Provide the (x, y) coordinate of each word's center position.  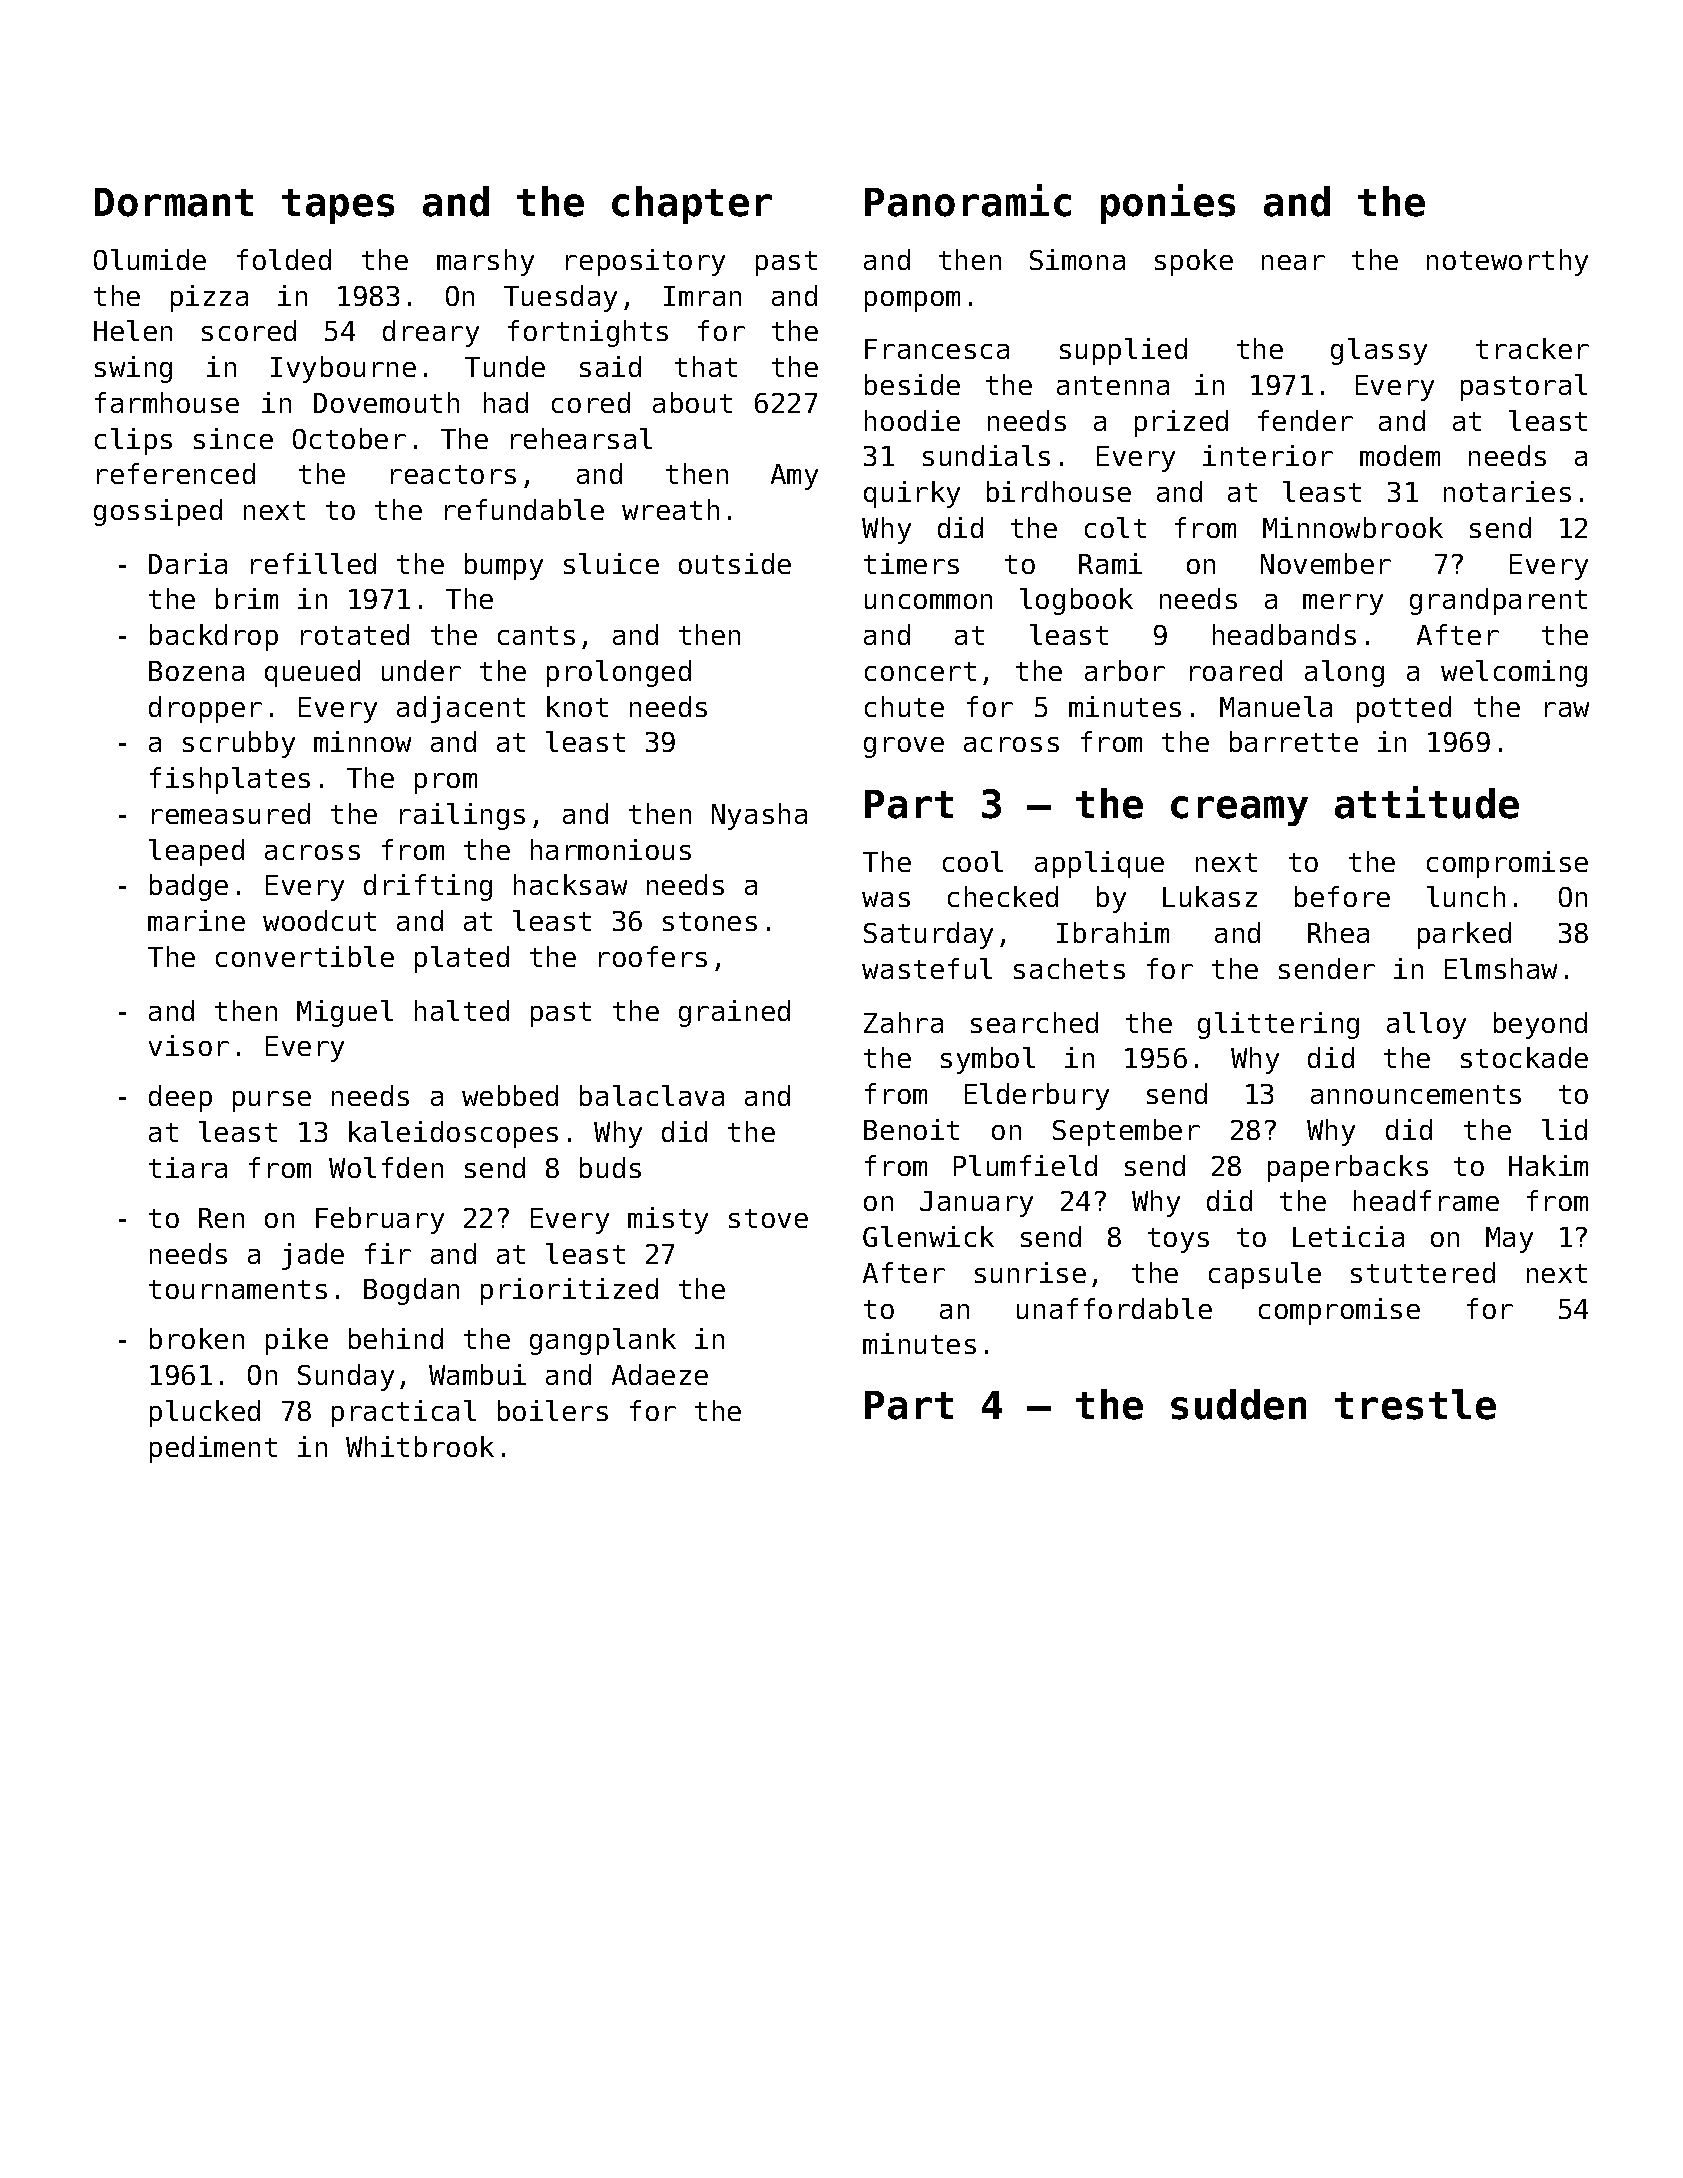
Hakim (1548, 1165)
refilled (313, 563)
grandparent (1498, 601)
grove (904, 747)
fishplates (230, 780)
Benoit (911, 1129)
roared (1236, 670)
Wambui (477, 1374)
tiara (188, 1167)
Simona (1077, 259)
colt (1115, 527)
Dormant (174, 202)
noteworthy (1507, 262)
